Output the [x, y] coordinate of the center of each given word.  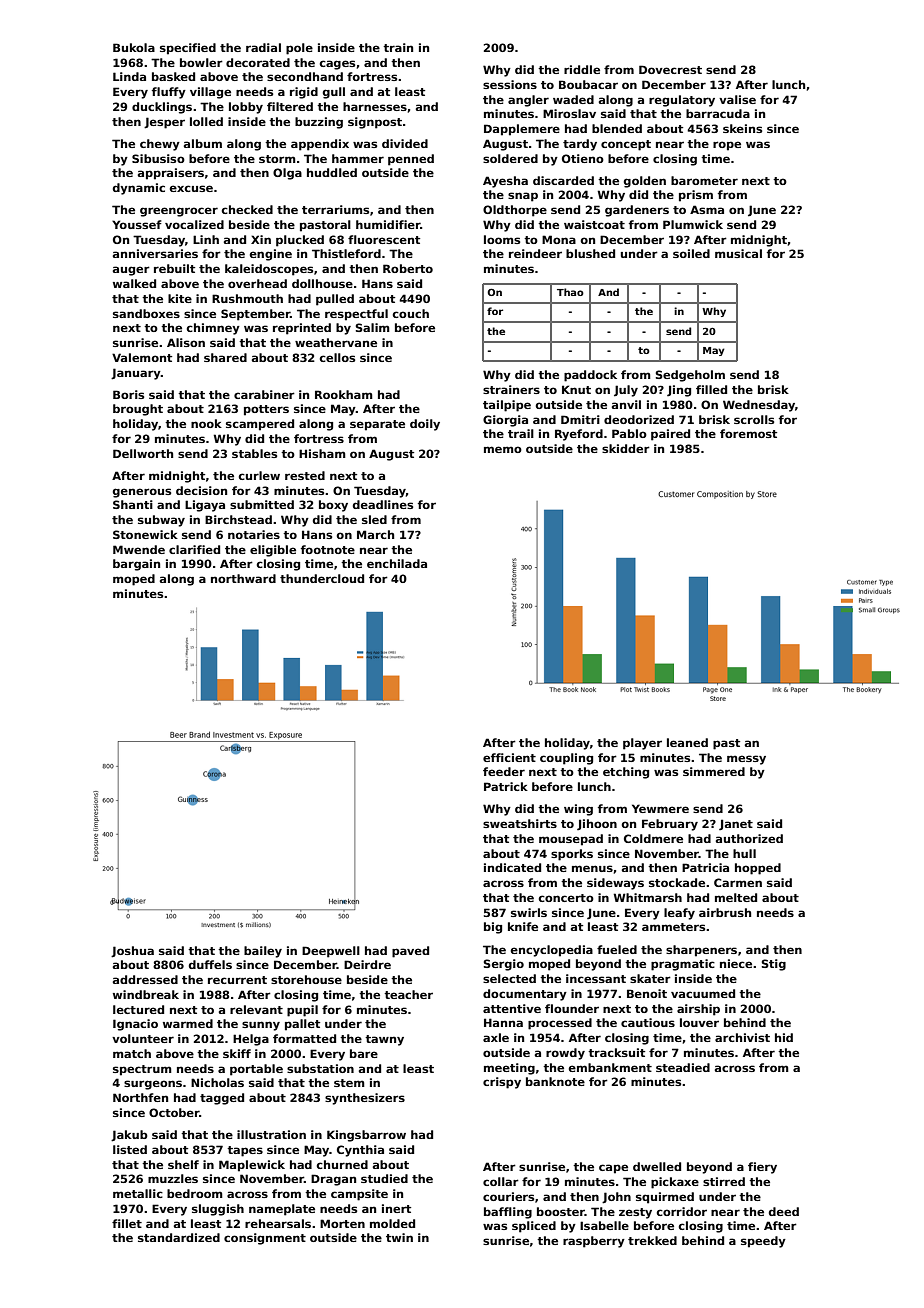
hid [784, 1037]
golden [645, 182]
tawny [384, 1040]
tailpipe [507, 406]
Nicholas [217, 1082]
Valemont [142, 357]
